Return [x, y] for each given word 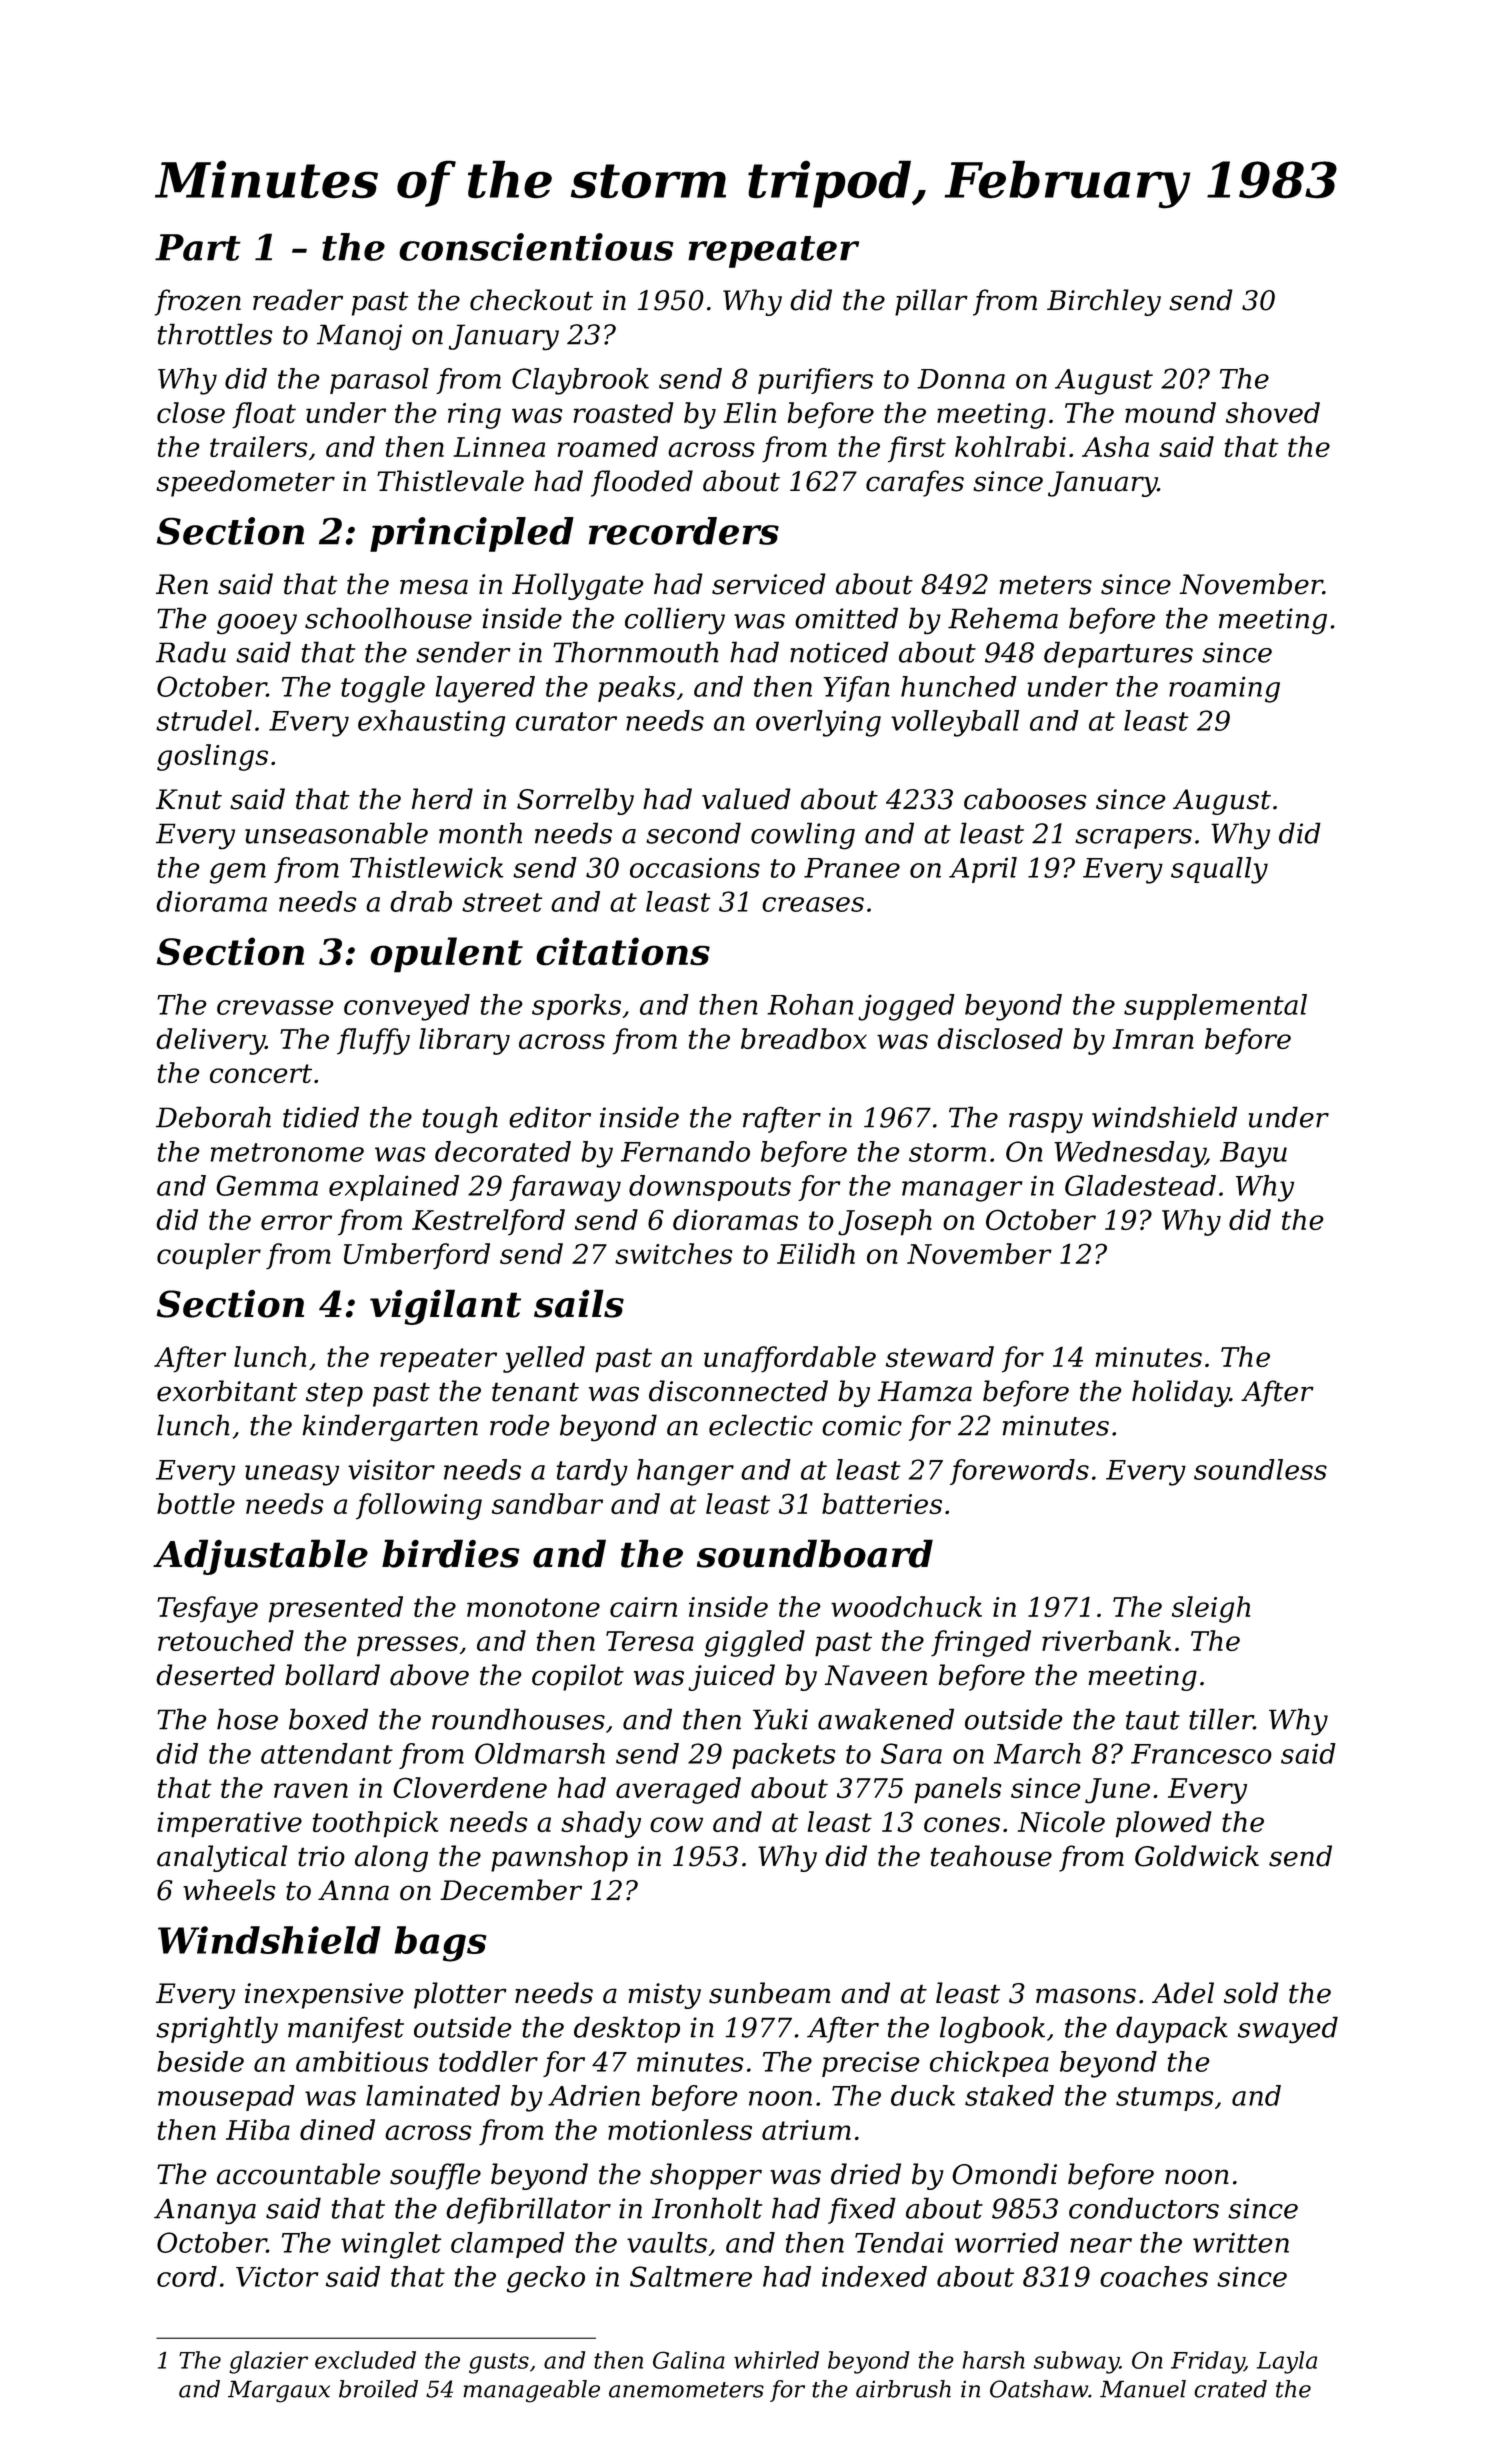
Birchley [1104, 302]
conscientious [536, 247]
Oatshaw [1039, 2389]
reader [298, 300]
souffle [435, 2176]
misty [665, 1996]
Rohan [810, 1004]
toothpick [375, 1824]
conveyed [407, 1007]
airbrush [903, 2389]
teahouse [991, 1856]
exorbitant [227, 1391]
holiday [1181, 1393]
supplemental [1215, 1007]
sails [579, 1303]
